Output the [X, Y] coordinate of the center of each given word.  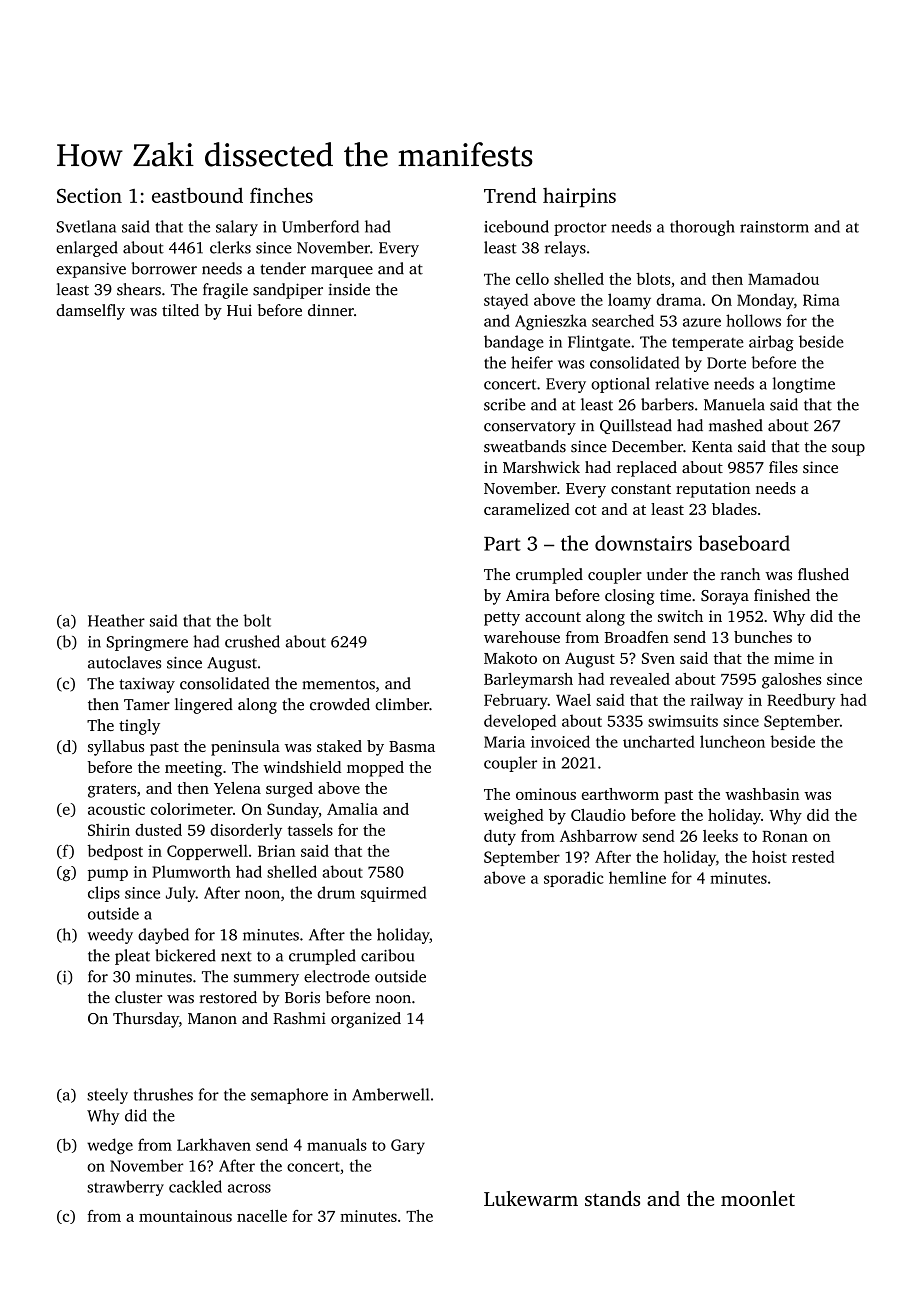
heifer [532, 362]
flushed [823, 574]
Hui [239, 310]
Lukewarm [531, 1198]
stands [612, 1198]
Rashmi [299, 1018]
